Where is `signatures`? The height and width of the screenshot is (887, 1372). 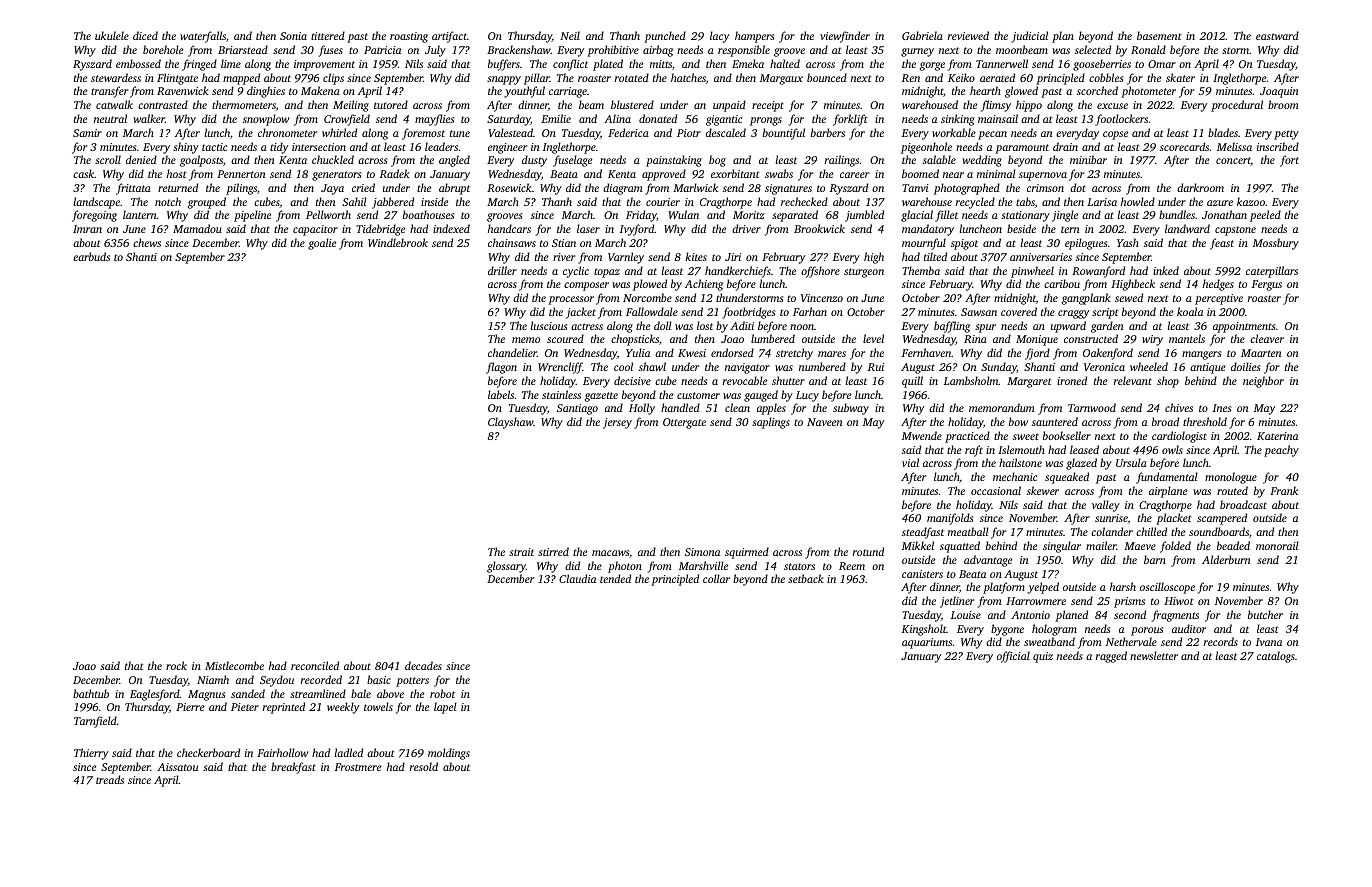
signatures is located at coordinates (788, 189).
